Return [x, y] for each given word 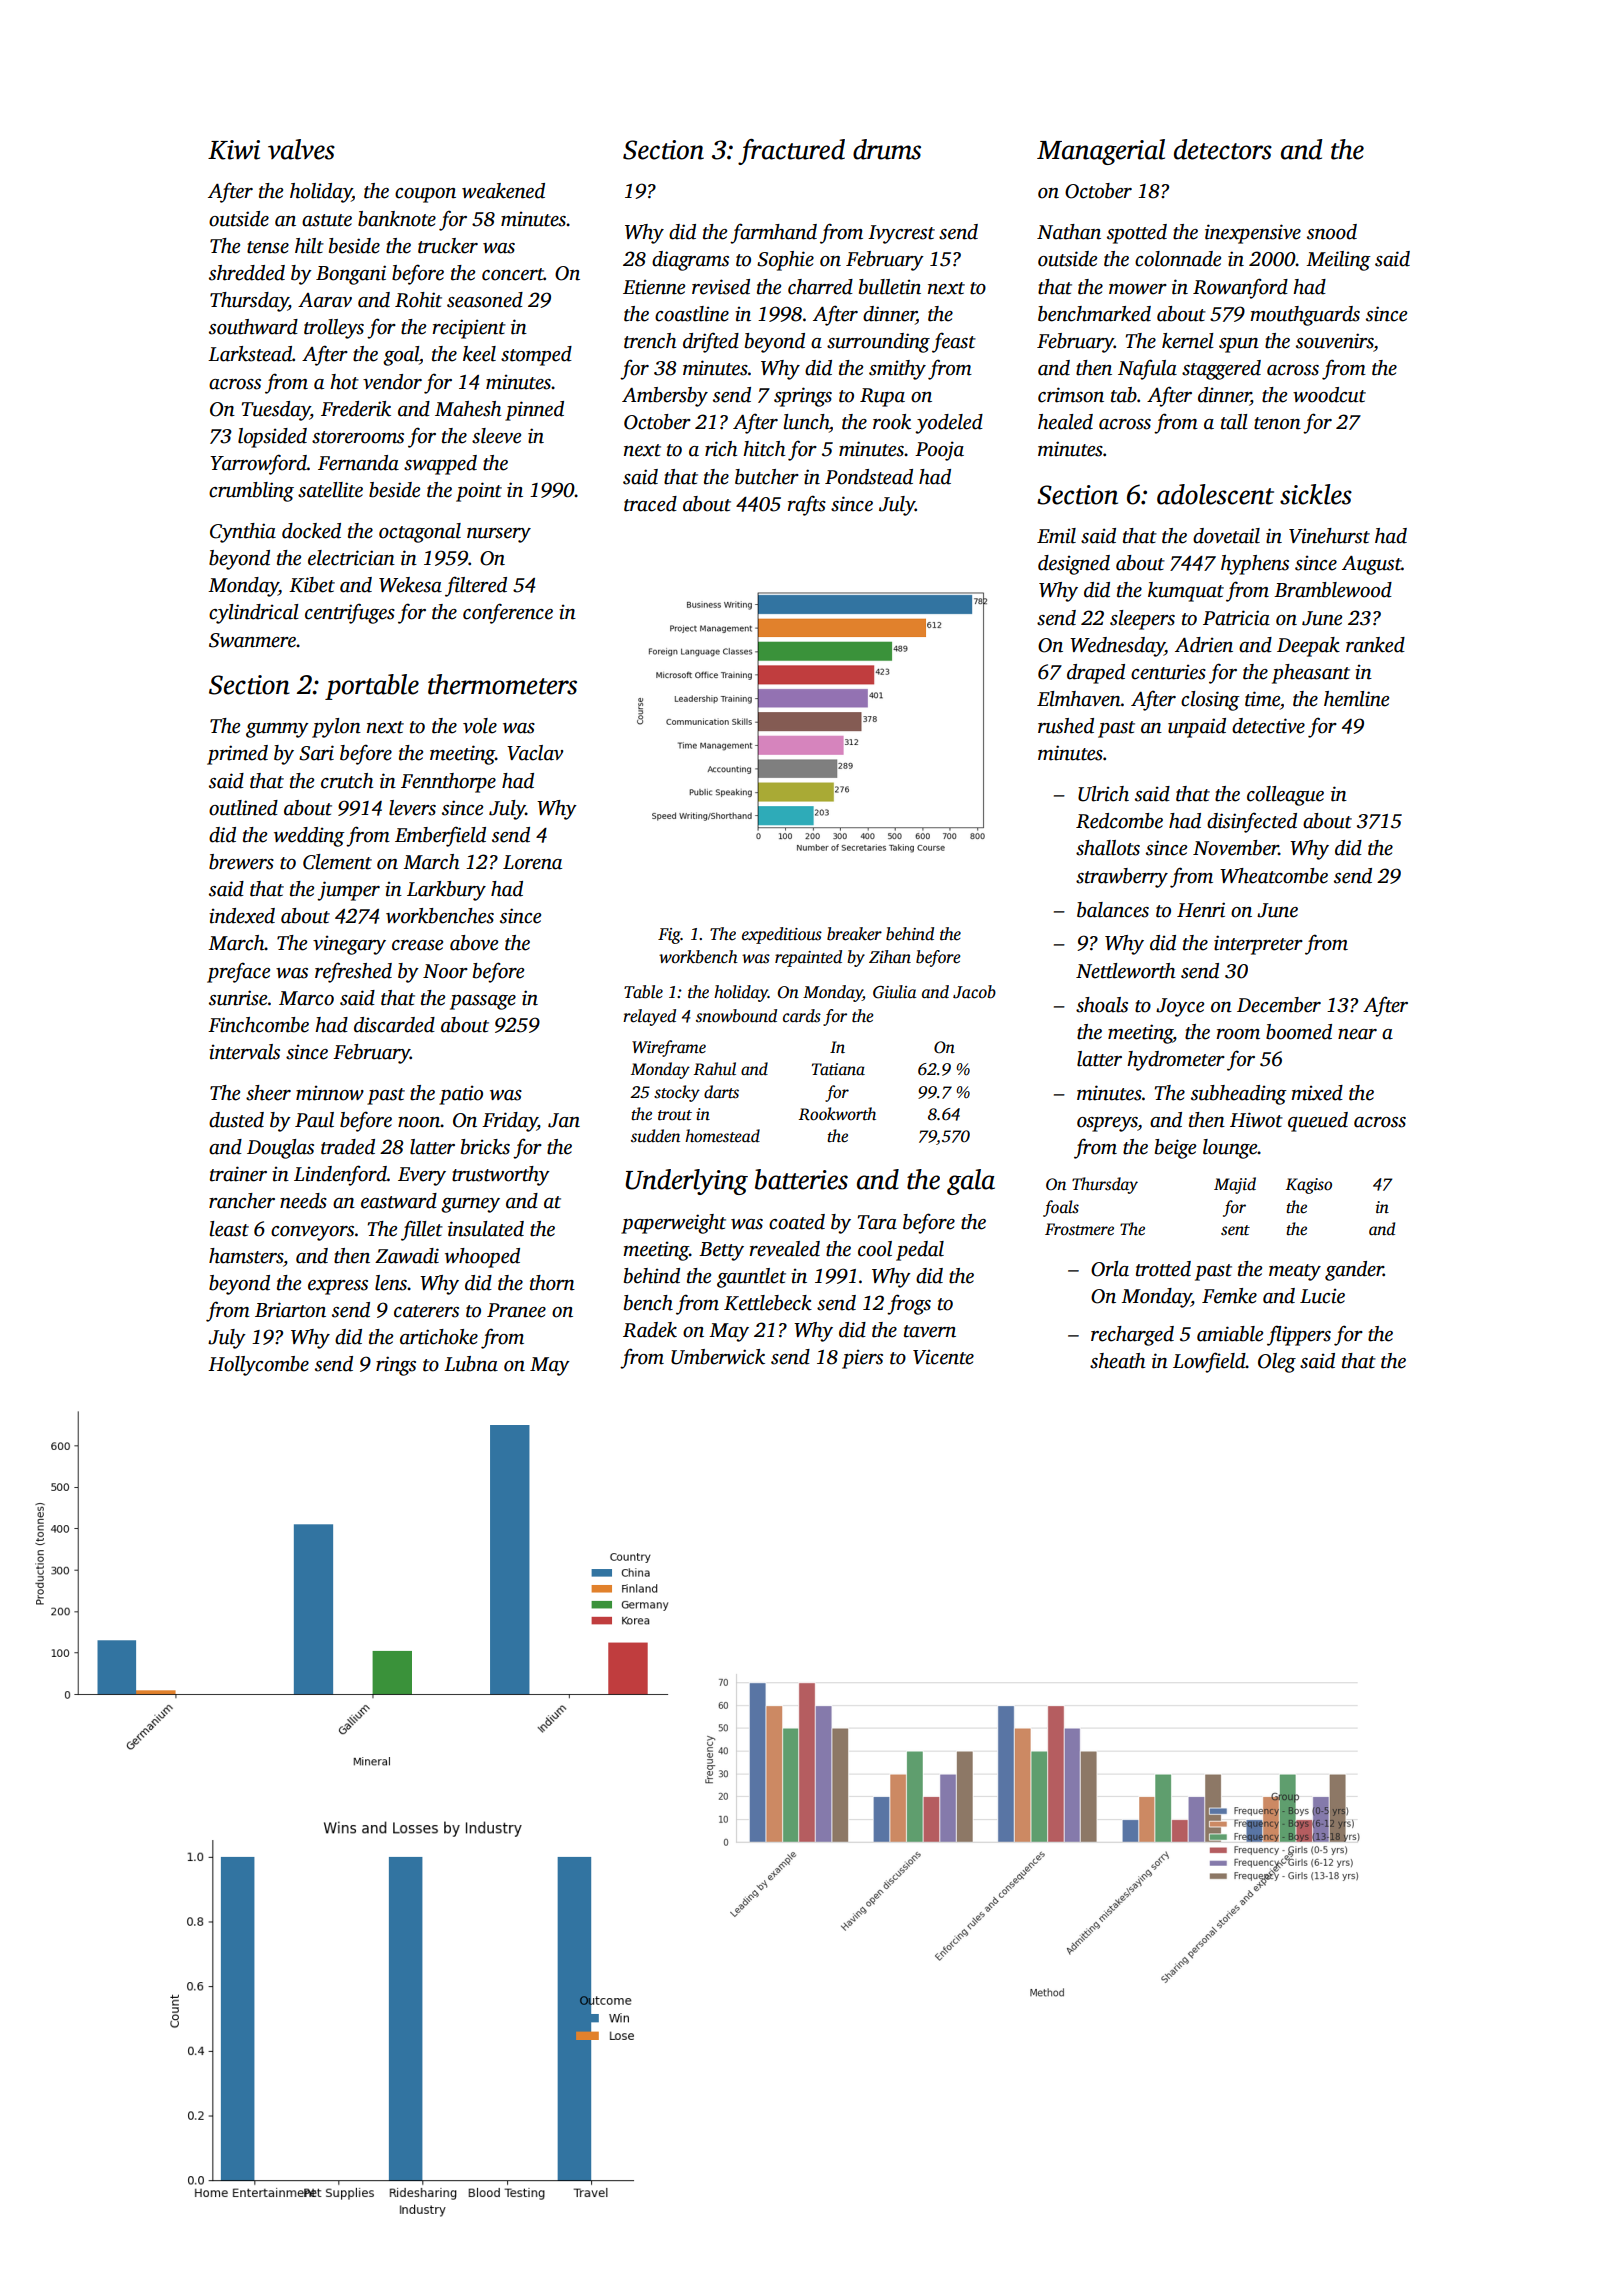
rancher [242, 1201]
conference [508, 613]
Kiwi [234, 150]
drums [887, 149]
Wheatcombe [1274, 876]
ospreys [1107, 1124]
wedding [309, 837]
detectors [1223, 149]
